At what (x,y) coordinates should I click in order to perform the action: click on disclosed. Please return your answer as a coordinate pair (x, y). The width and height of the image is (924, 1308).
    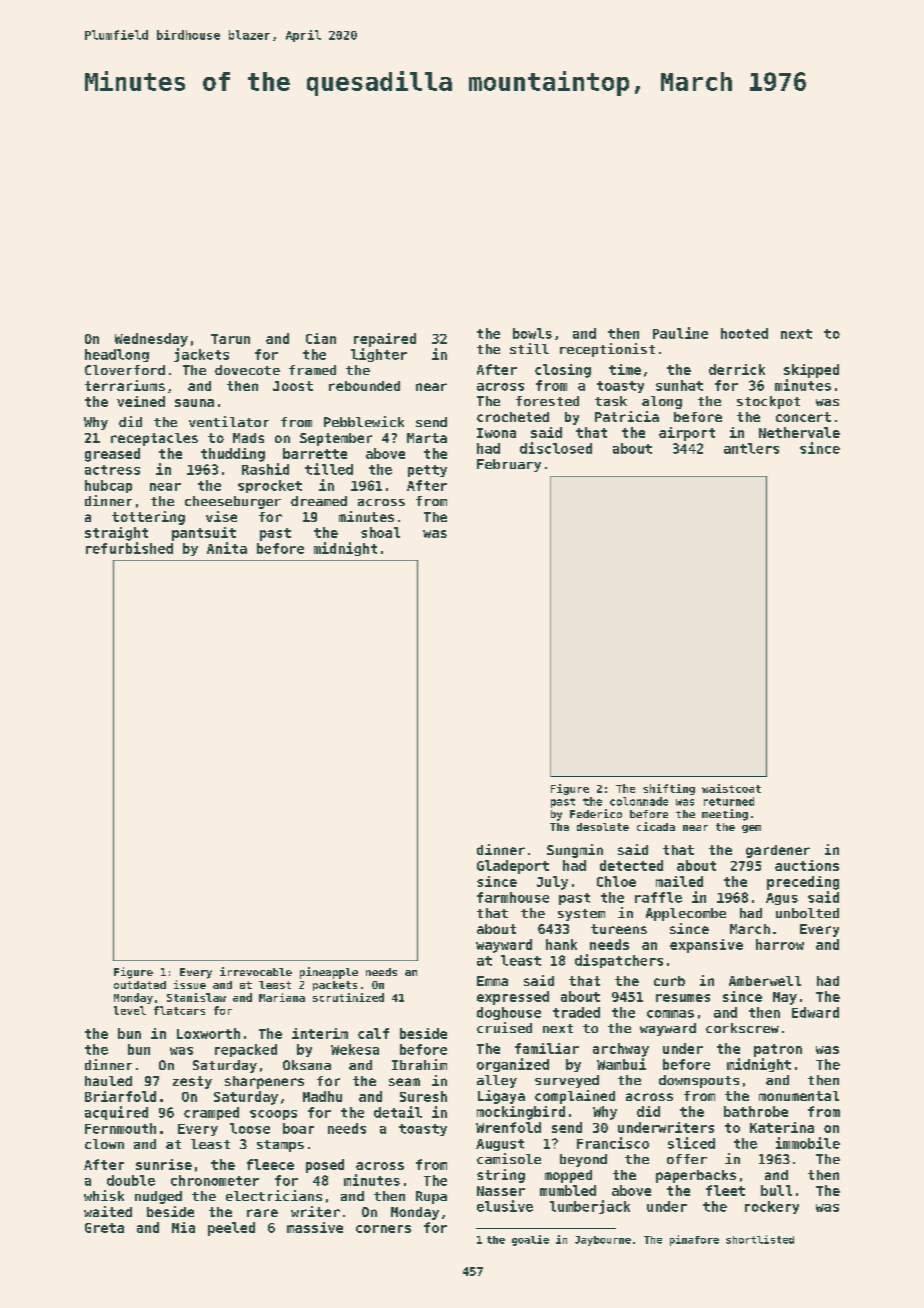
    Looking at the image, I should click on (556, 448).
